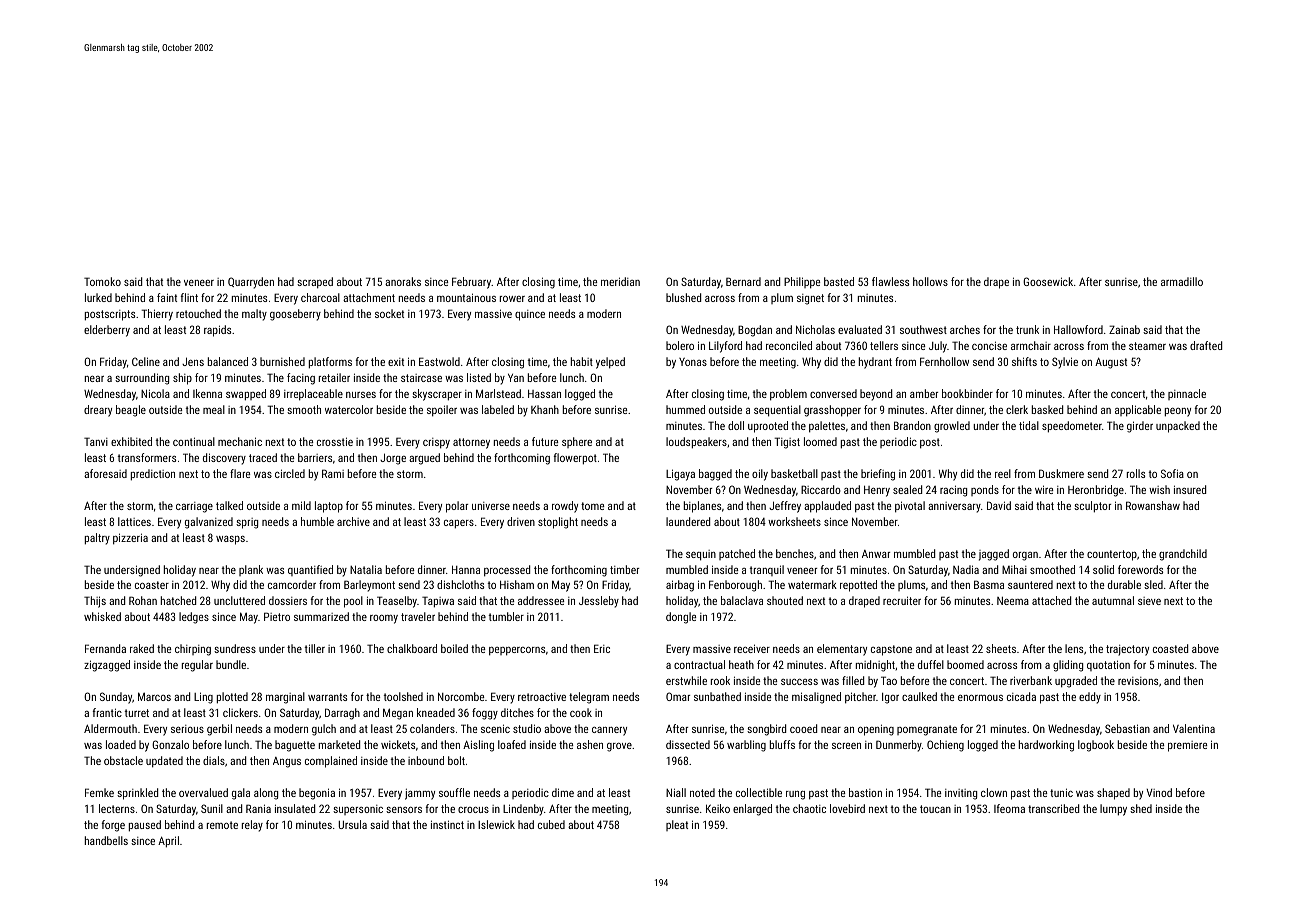  Describe the element at coordinates (1074, 648) in the image. I see `lens` at that location.
